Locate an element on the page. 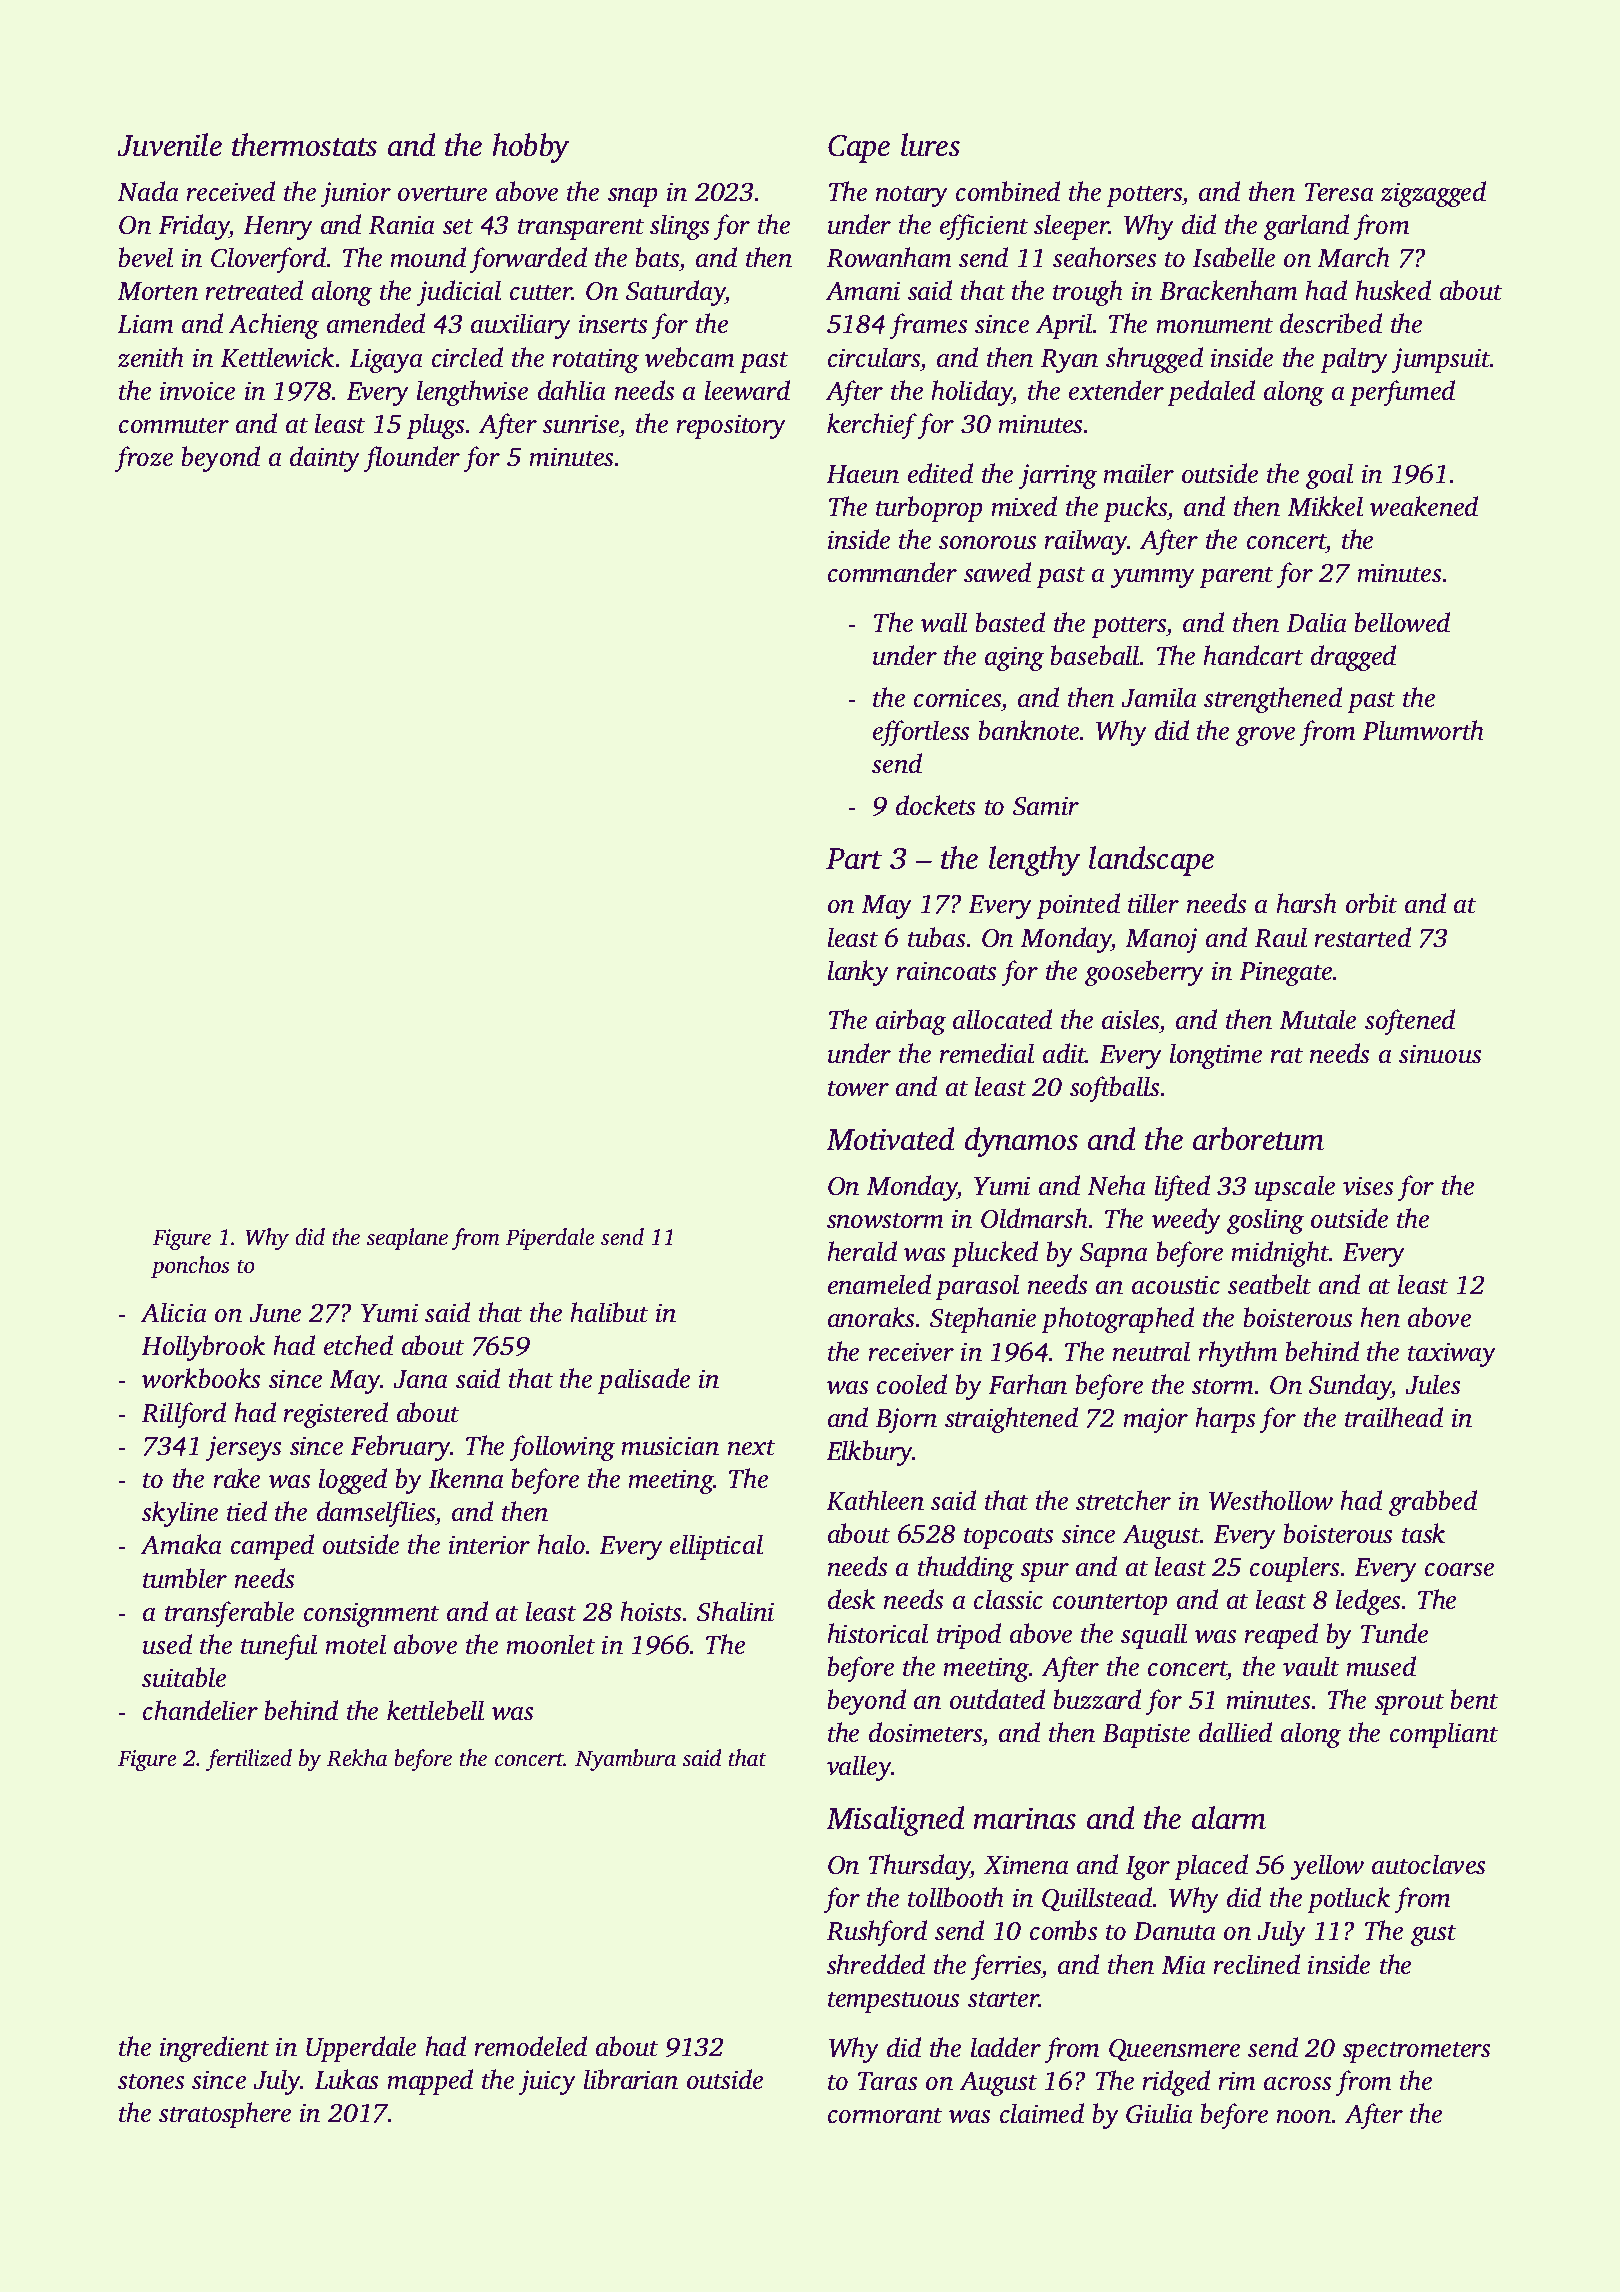 This page has height=2292, width=1620. Mikkel is located at coordinates (1325, 506).
